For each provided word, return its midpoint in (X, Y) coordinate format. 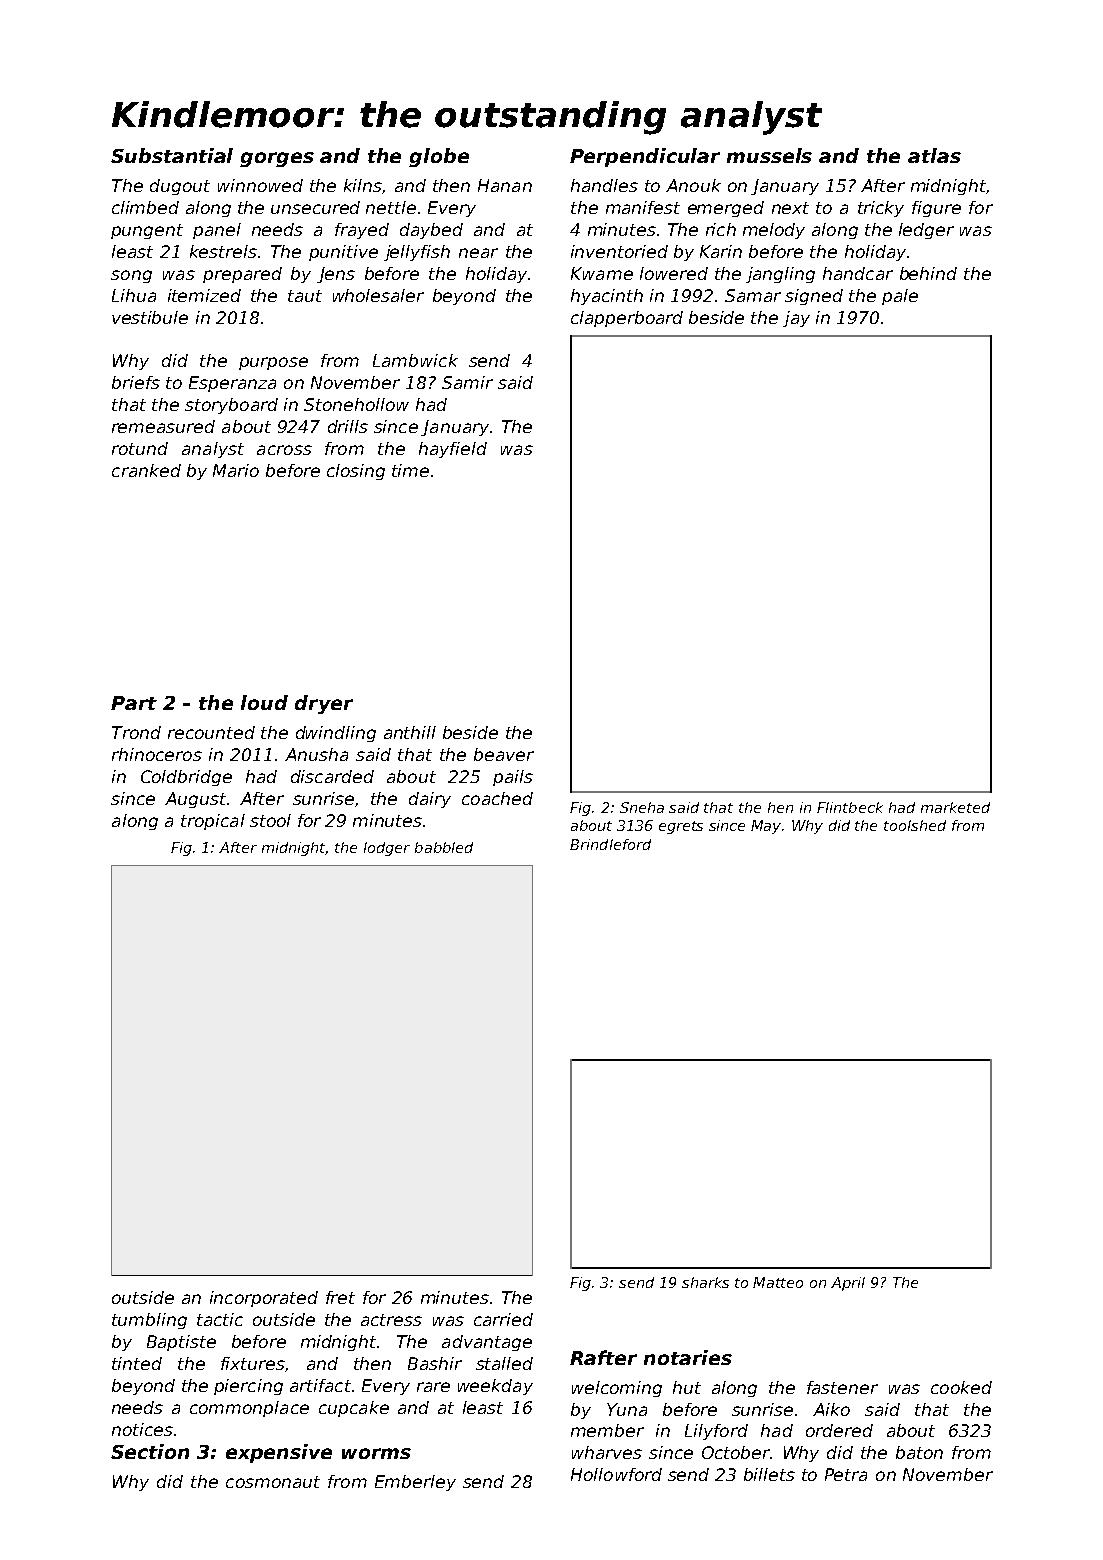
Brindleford (610, 844)
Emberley (415, 1483)
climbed (145, 207)
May (766, 827)
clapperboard (627, 319)
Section (150, 1451)
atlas (934, 155)
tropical (213, 822)
